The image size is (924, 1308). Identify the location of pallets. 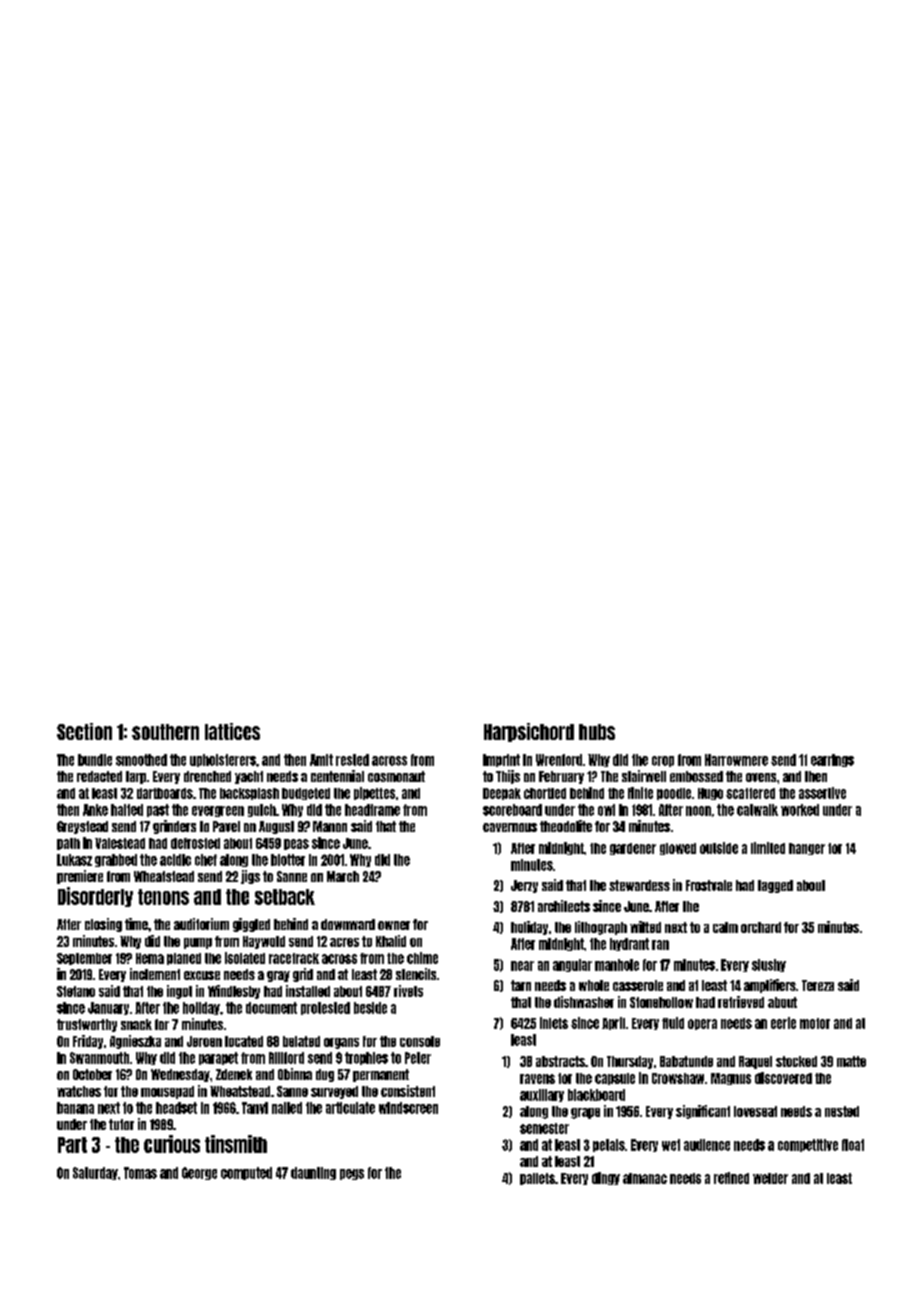
(537, 1179).
